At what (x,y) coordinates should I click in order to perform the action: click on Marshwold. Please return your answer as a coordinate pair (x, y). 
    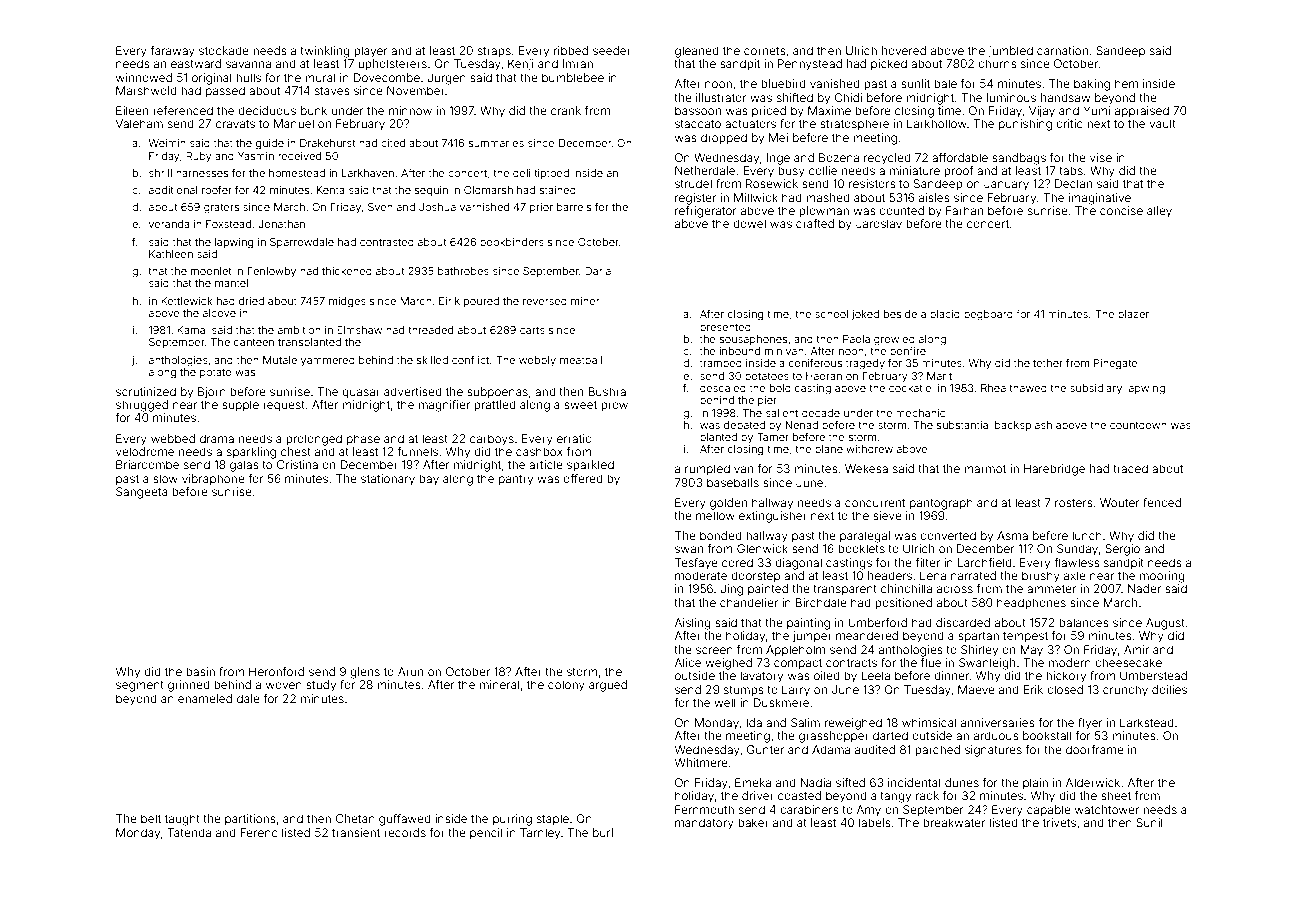
    Looking at the image, I should click on (146, 90).
